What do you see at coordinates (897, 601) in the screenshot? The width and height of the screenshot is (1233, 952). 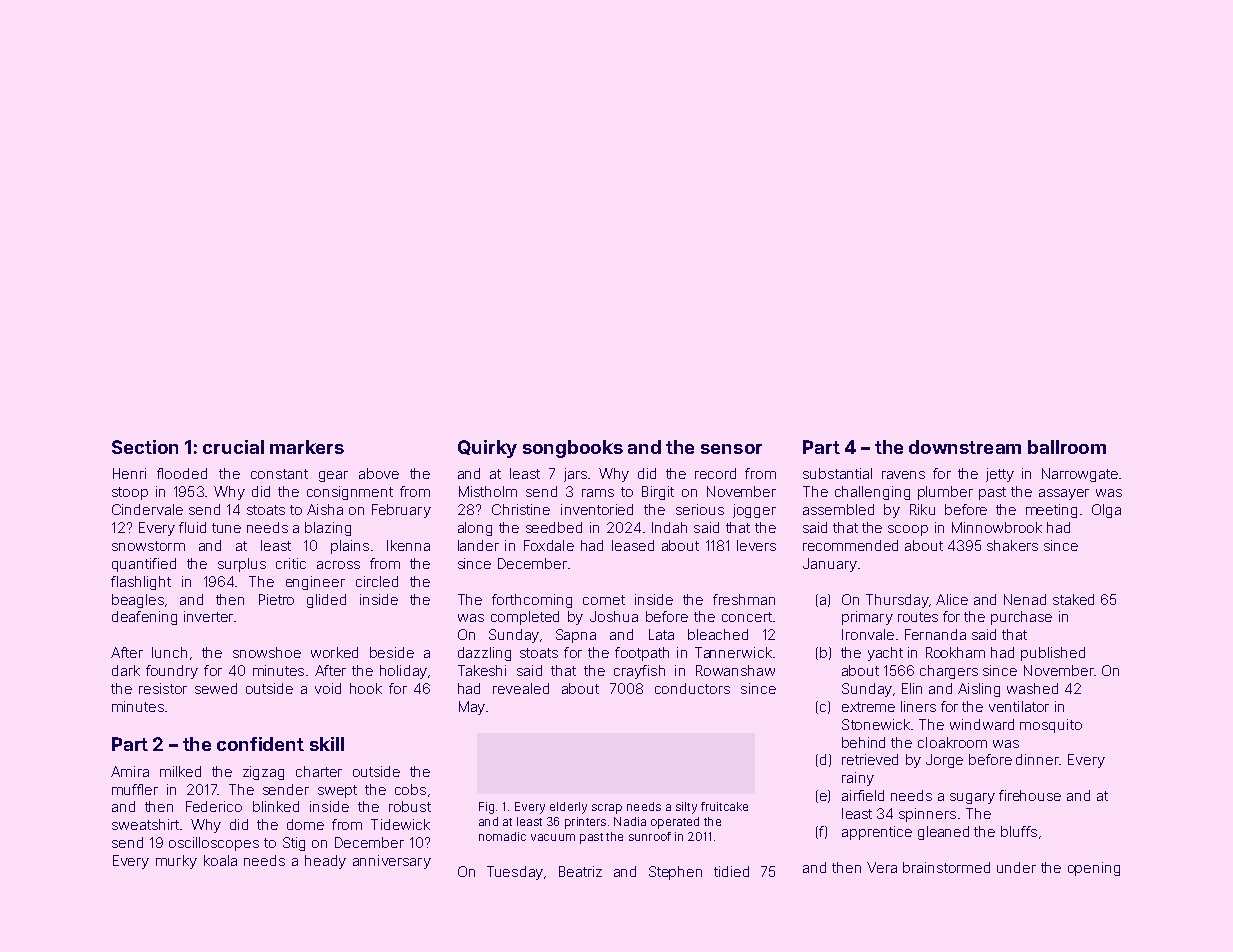 I see `Thursday` at bounding box center [897, 601].
